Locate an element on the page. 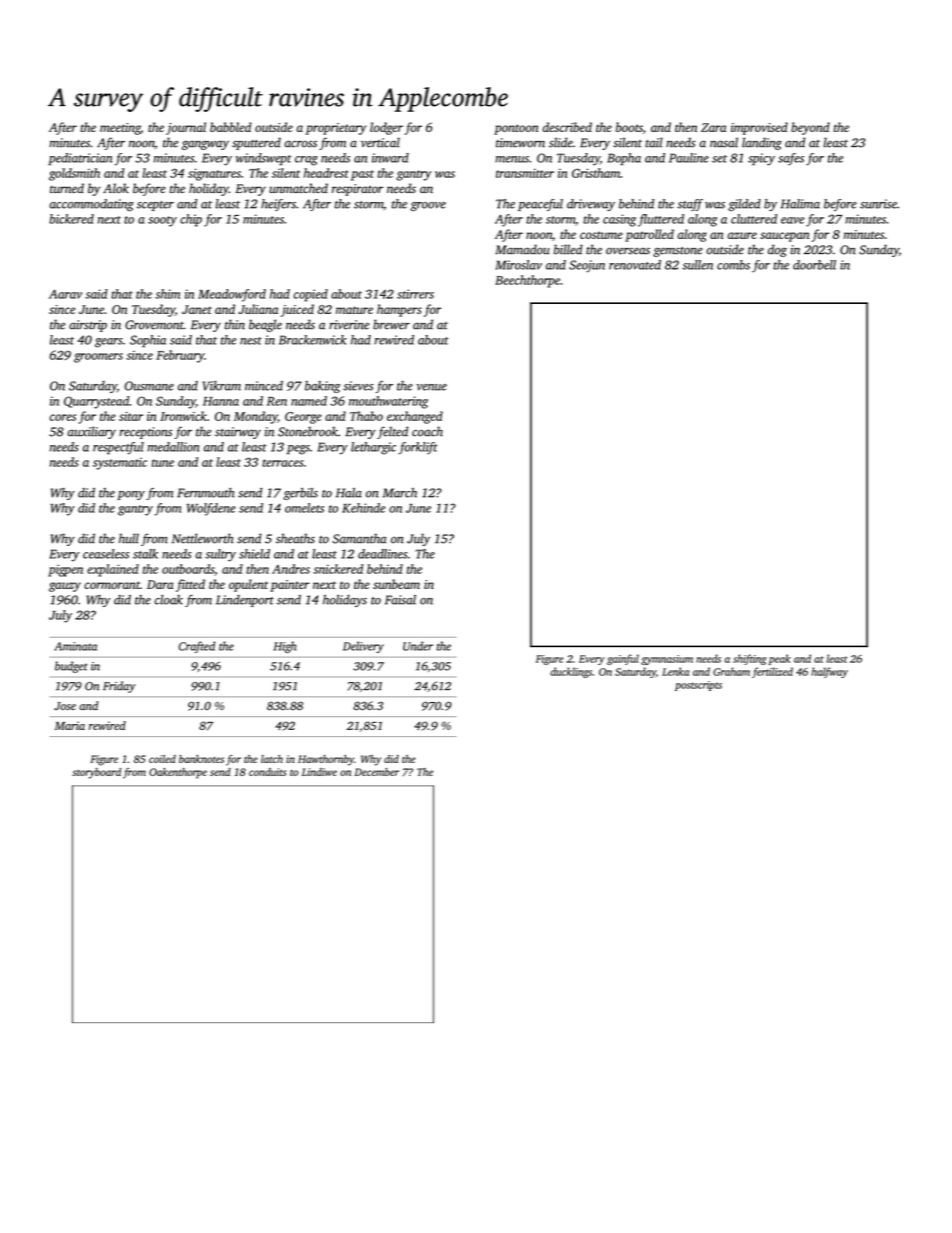  shifting is located at coordinates (750, 659).
